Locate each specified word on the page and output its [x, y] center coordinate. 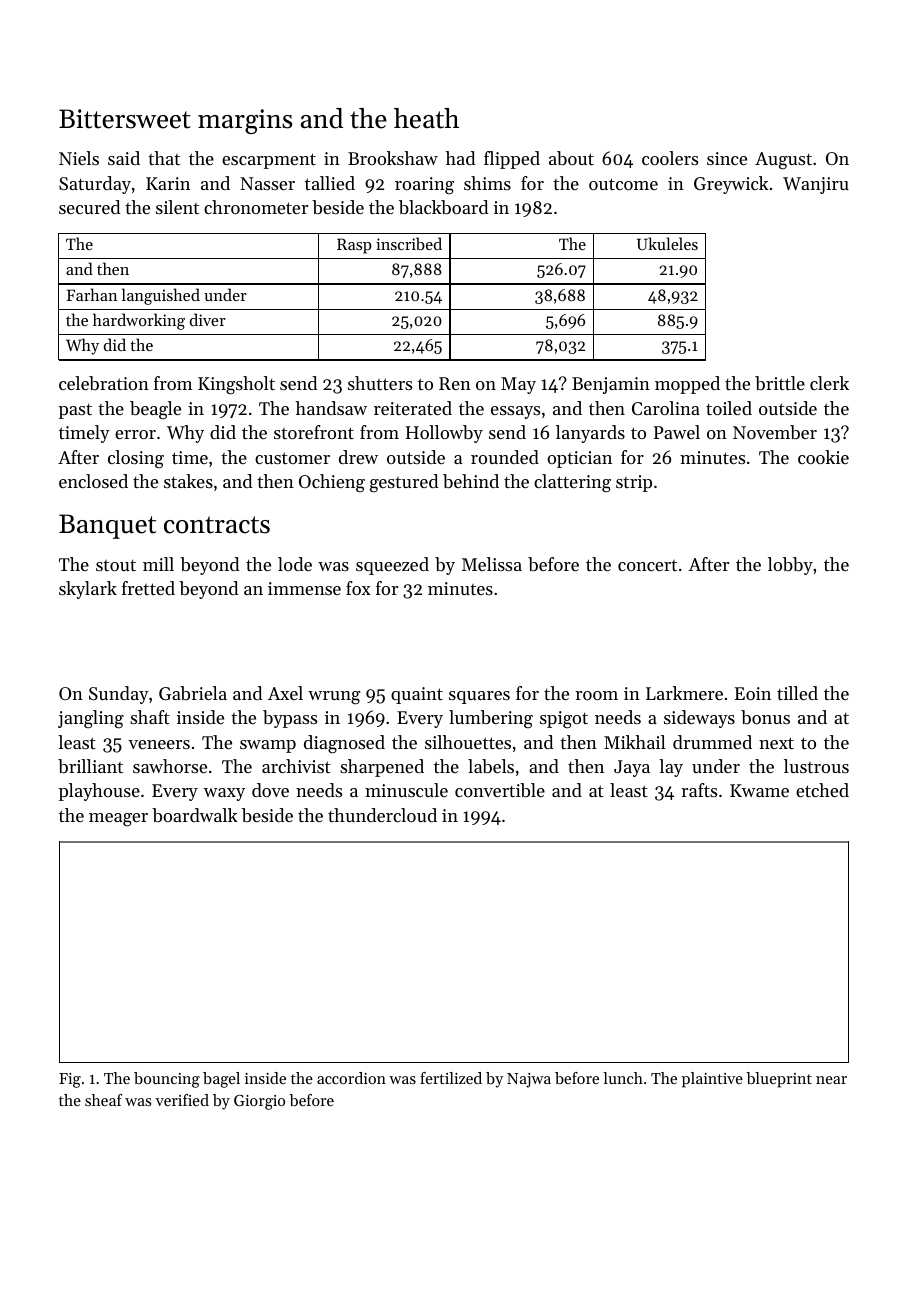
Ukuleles [667, 243]
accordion [351, 1078]
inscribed [409, 243]
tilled [797, 693]
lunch [623, 1078]
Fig [70, 1080]
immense [304, 588]
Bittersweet [125, 119]
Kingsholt [236, 385]
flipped [512, 160]
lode [295, 564]
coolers [670, 158]
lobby [790, 566]
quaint [417, 695]
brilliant [90, 766]
